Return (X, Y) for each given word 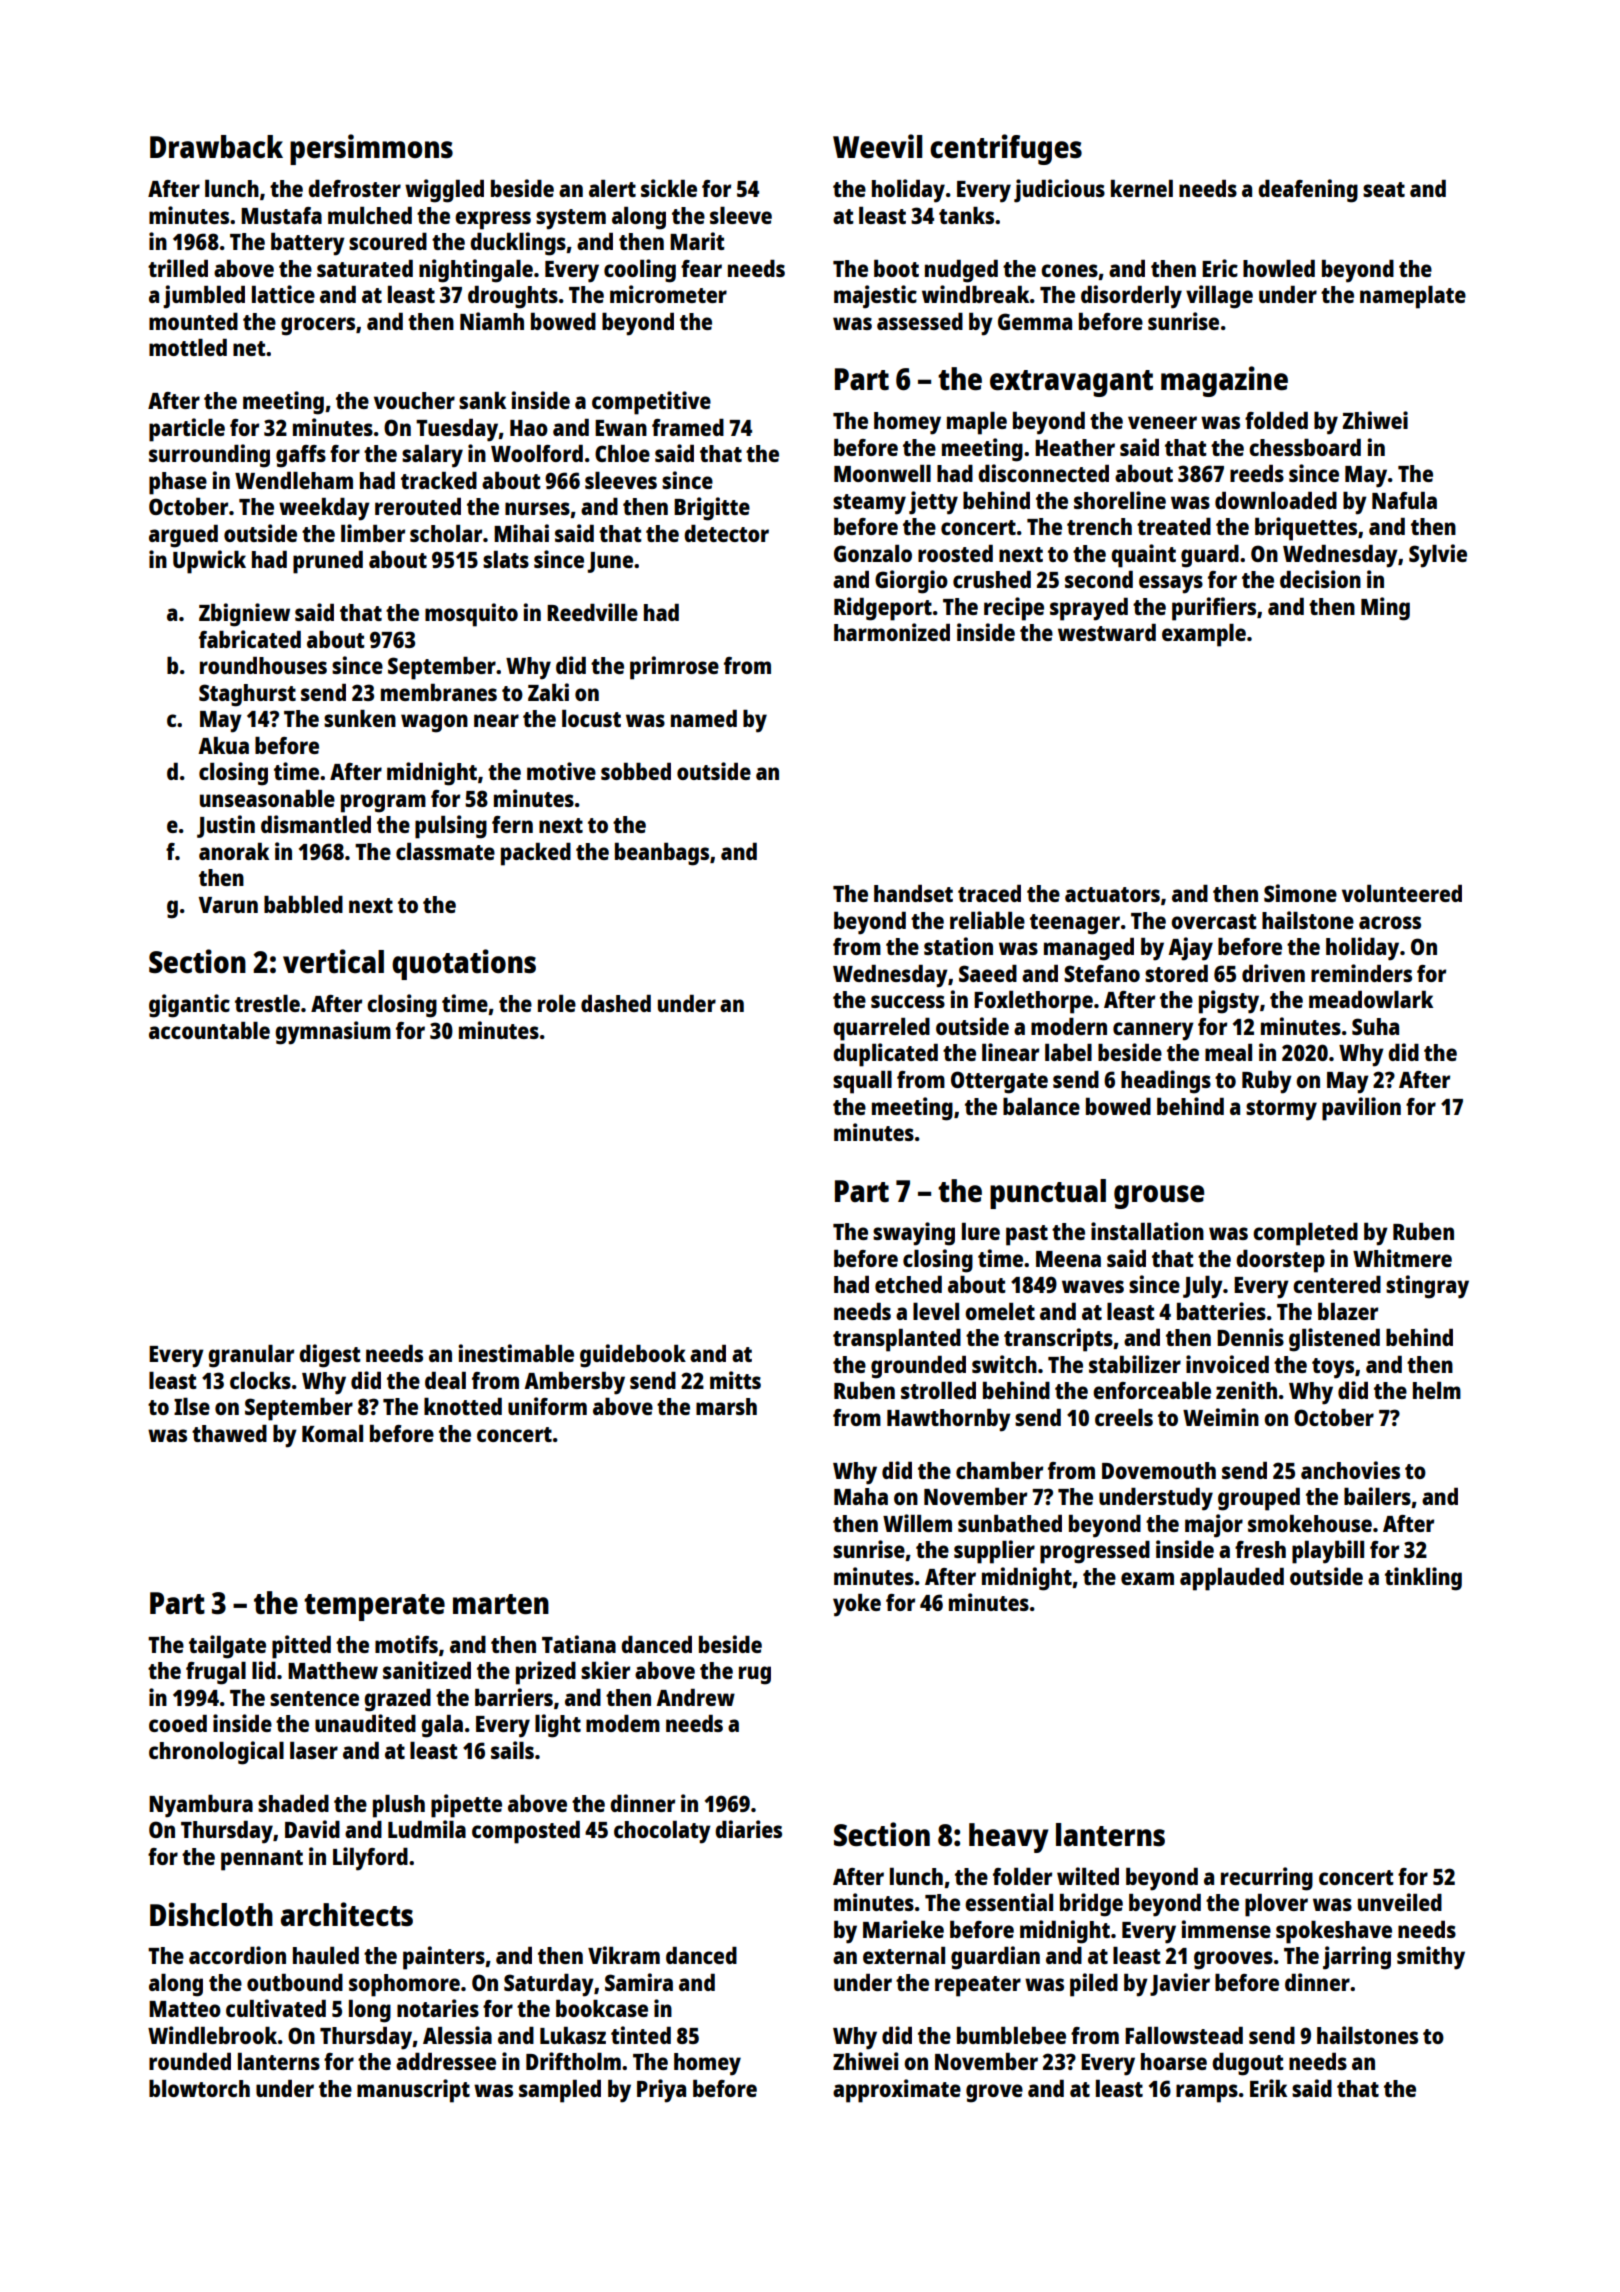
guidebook (633, 1356)
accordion (237, 1955)
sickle (669, 188)
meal (1228, 1052)
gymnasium (333, 1033)
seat (1384, 189)
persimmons (371, 149)
